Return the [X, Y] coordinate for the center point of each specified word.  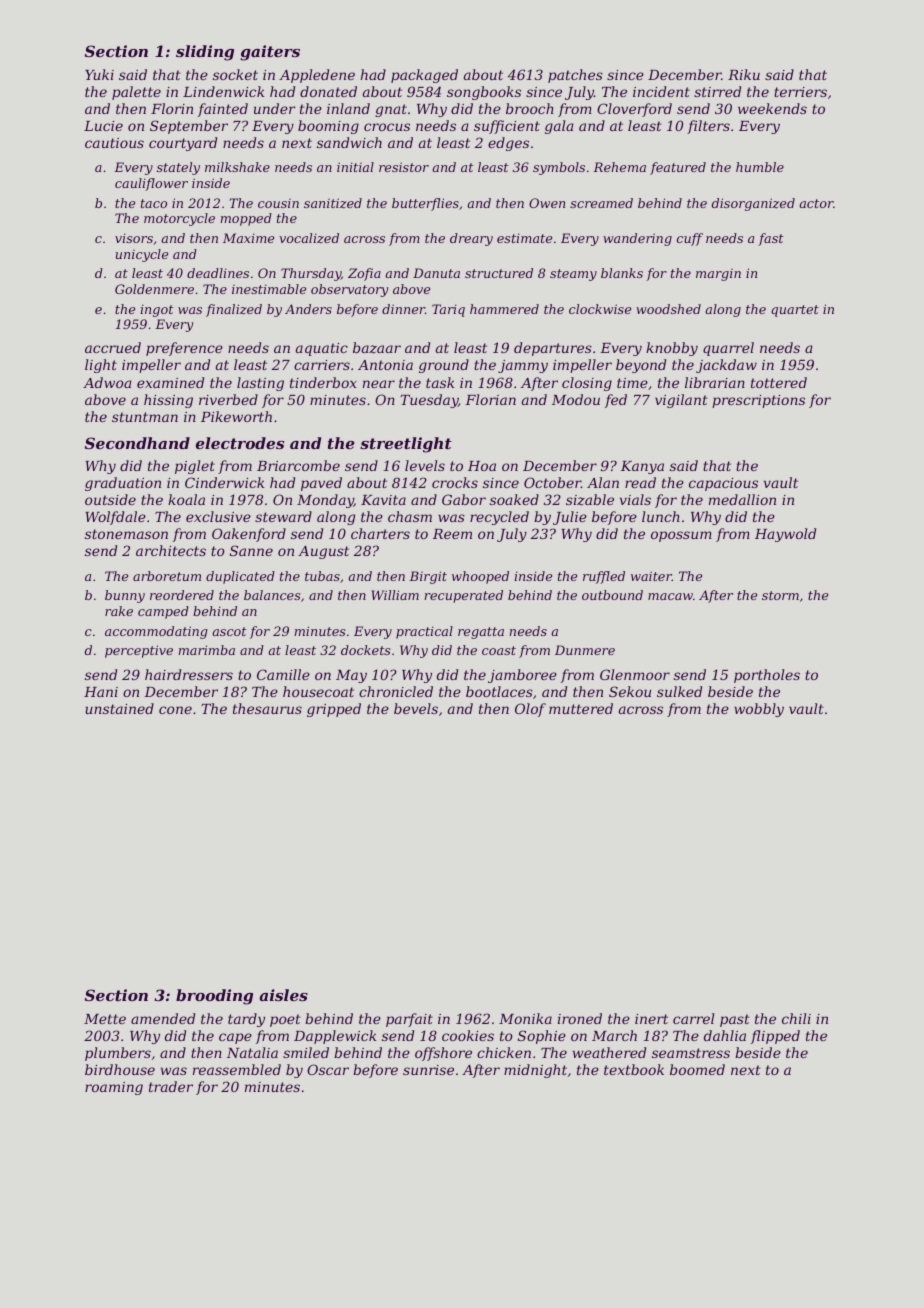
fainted [223, 110]
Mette [105, 1019]
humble [760, 167]
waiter [651, 576]
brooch [530, 108]
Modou [576, 399]
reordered [182, 595]
